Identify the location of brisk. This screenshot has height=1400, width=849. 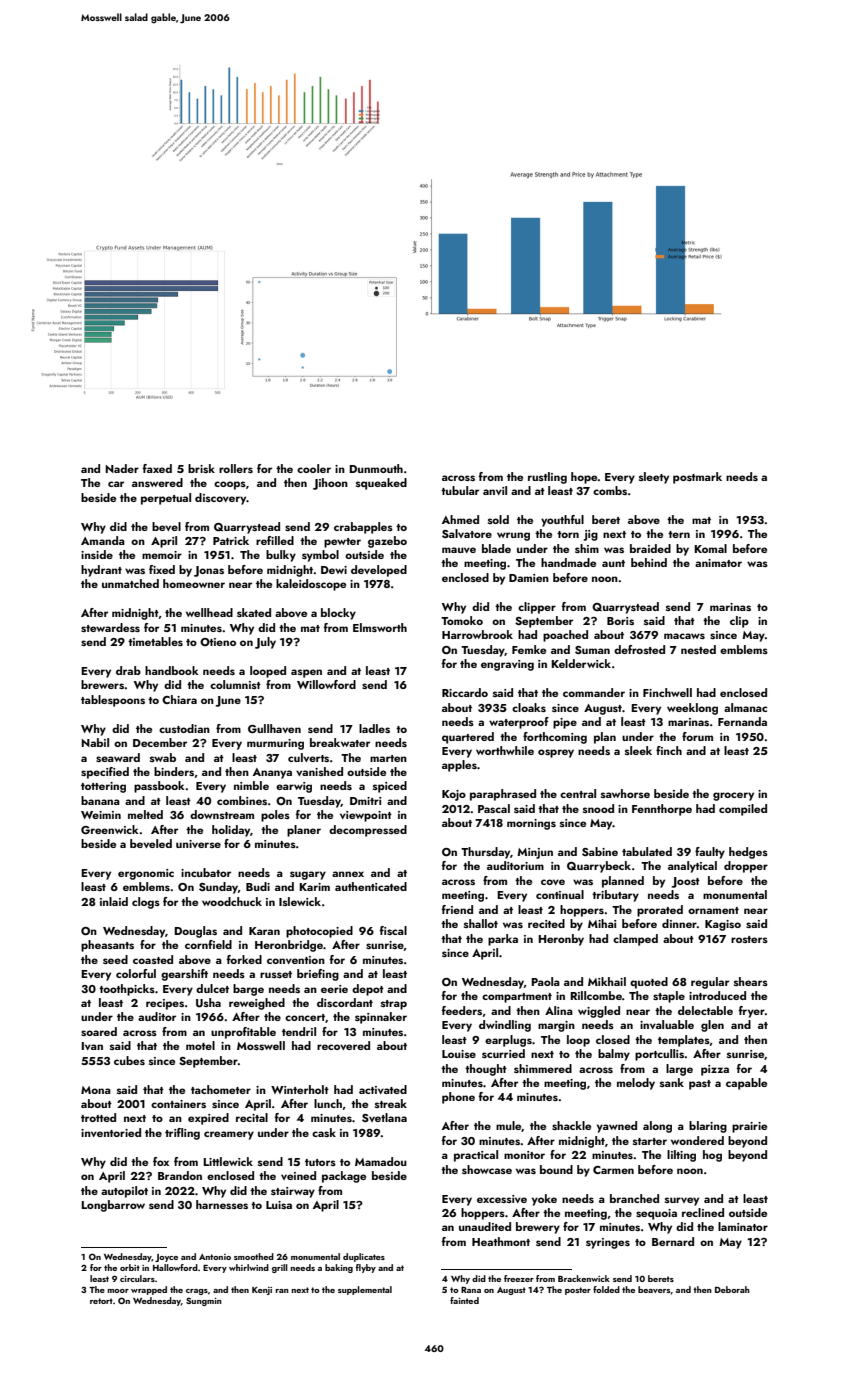
(201, 468).
